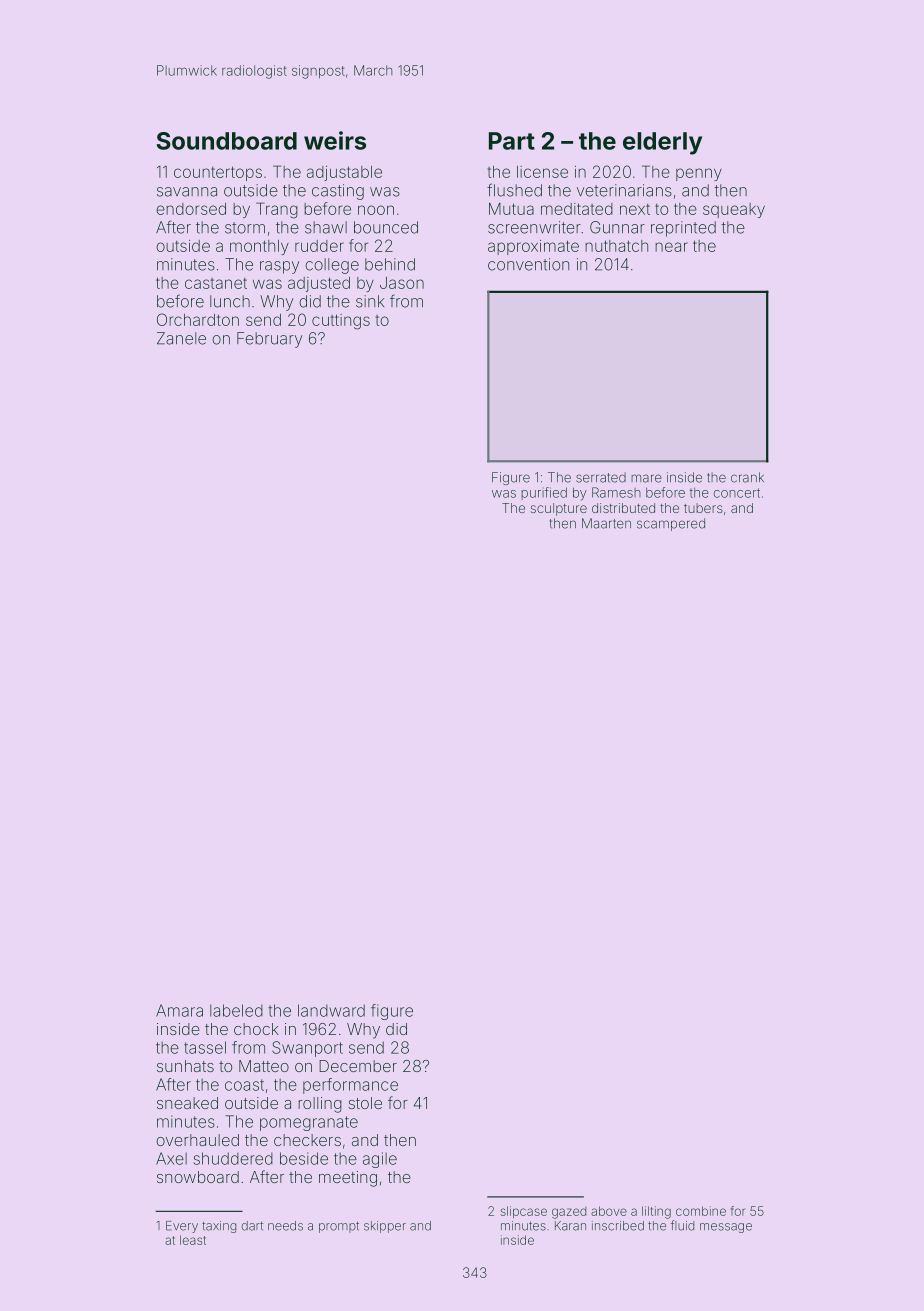  I want to click on landward, so click(331, 1010).
